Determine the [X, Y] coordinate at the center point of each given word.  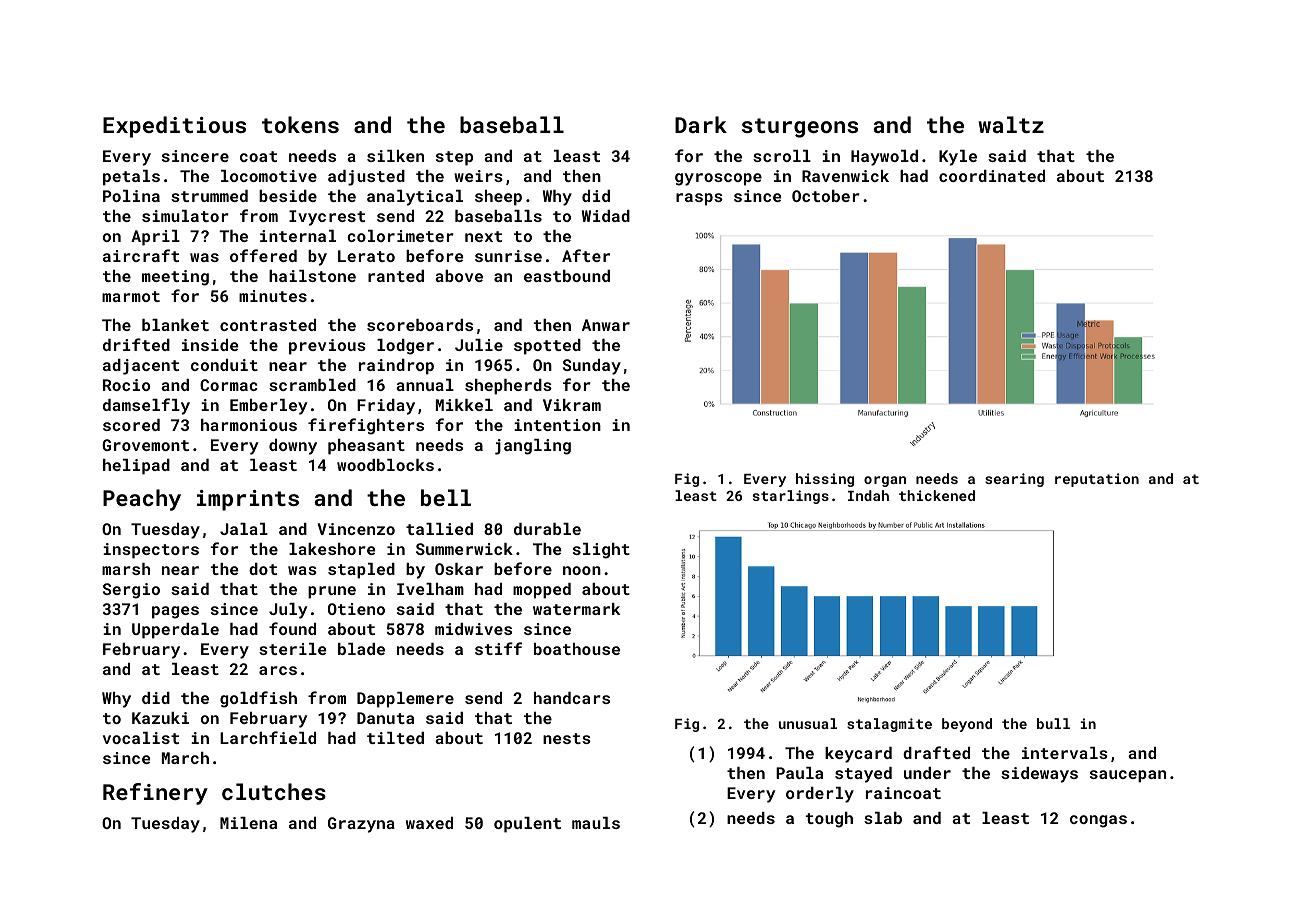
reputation [1097, 480]
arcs [278, 670]
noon [582, 570]
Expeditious [174, 127]
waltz [1011, 124]
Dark [701, 124]
